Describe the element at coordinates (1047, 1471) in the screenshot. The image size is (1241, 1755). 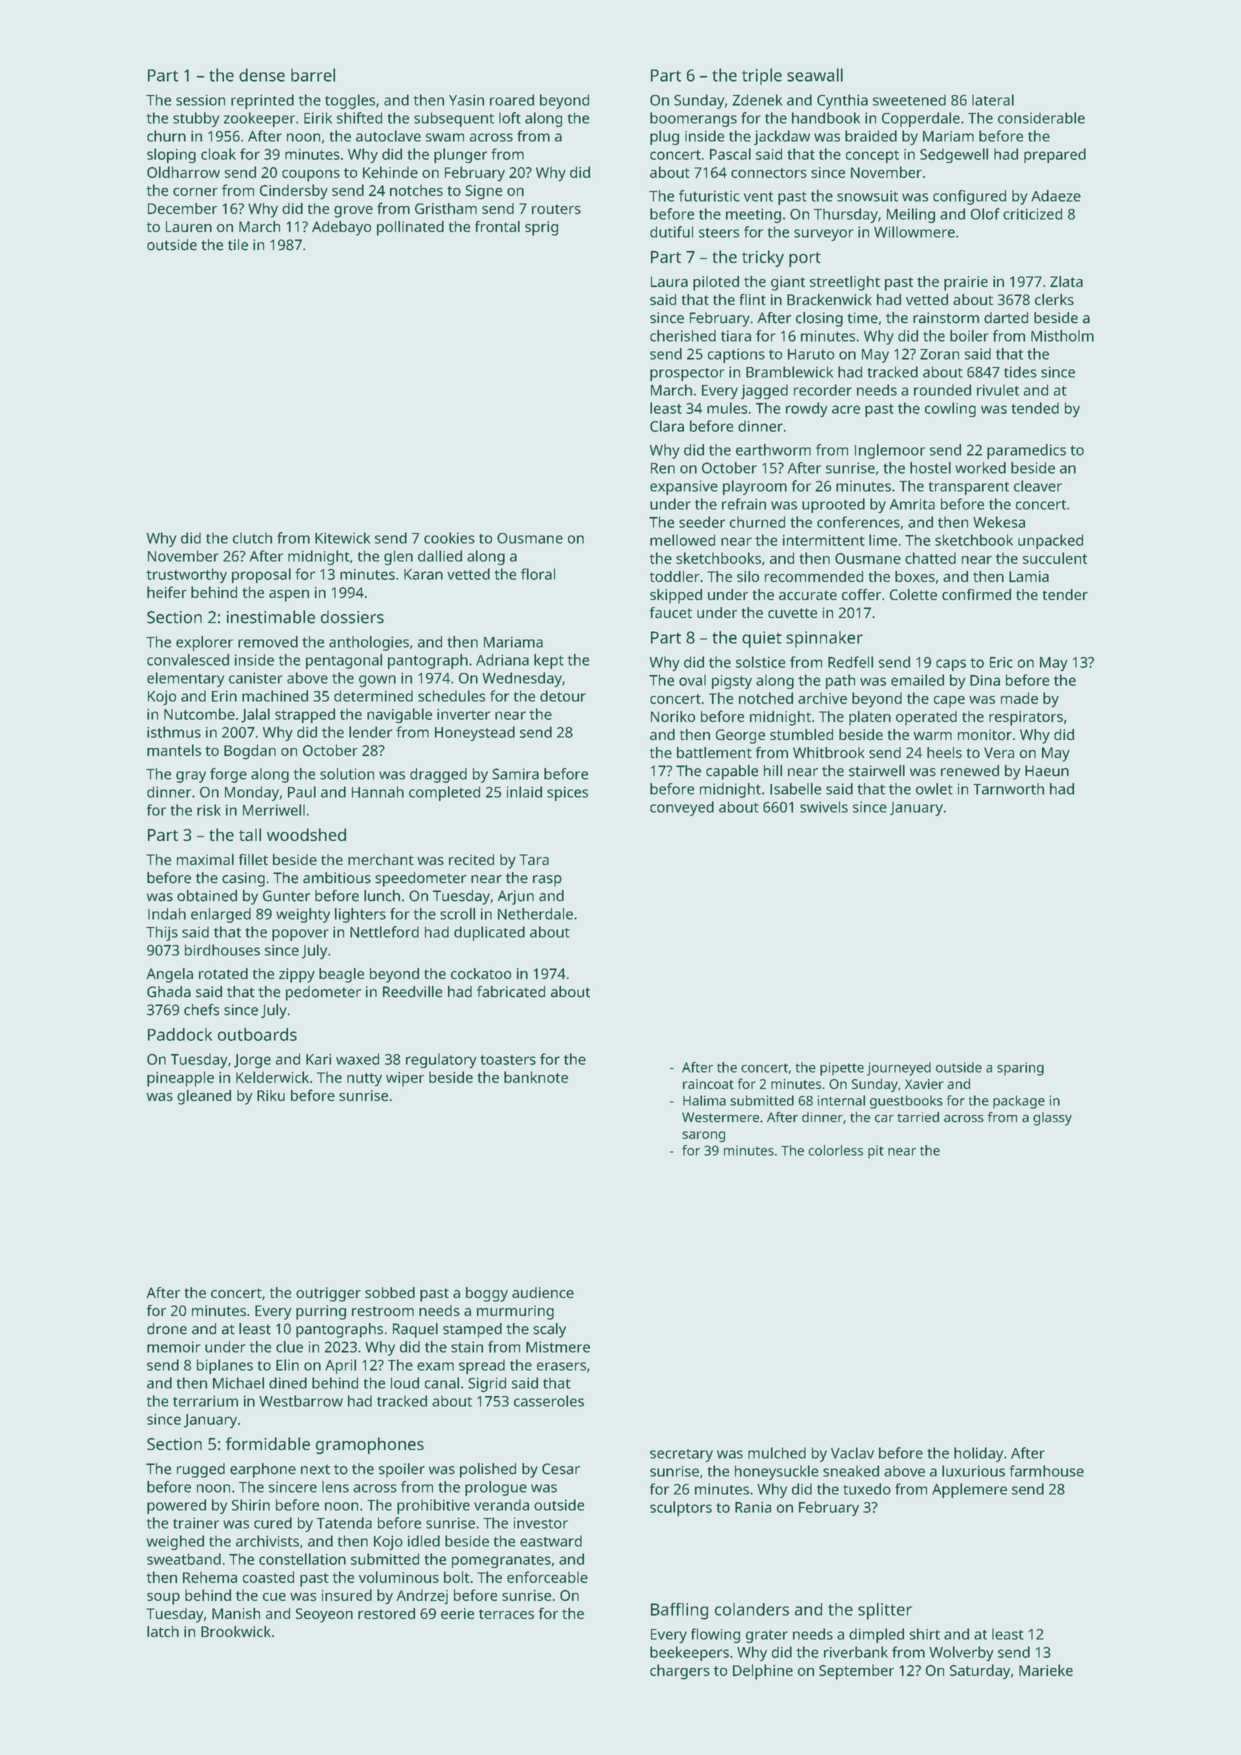
I see `farmhouse` at that location.
